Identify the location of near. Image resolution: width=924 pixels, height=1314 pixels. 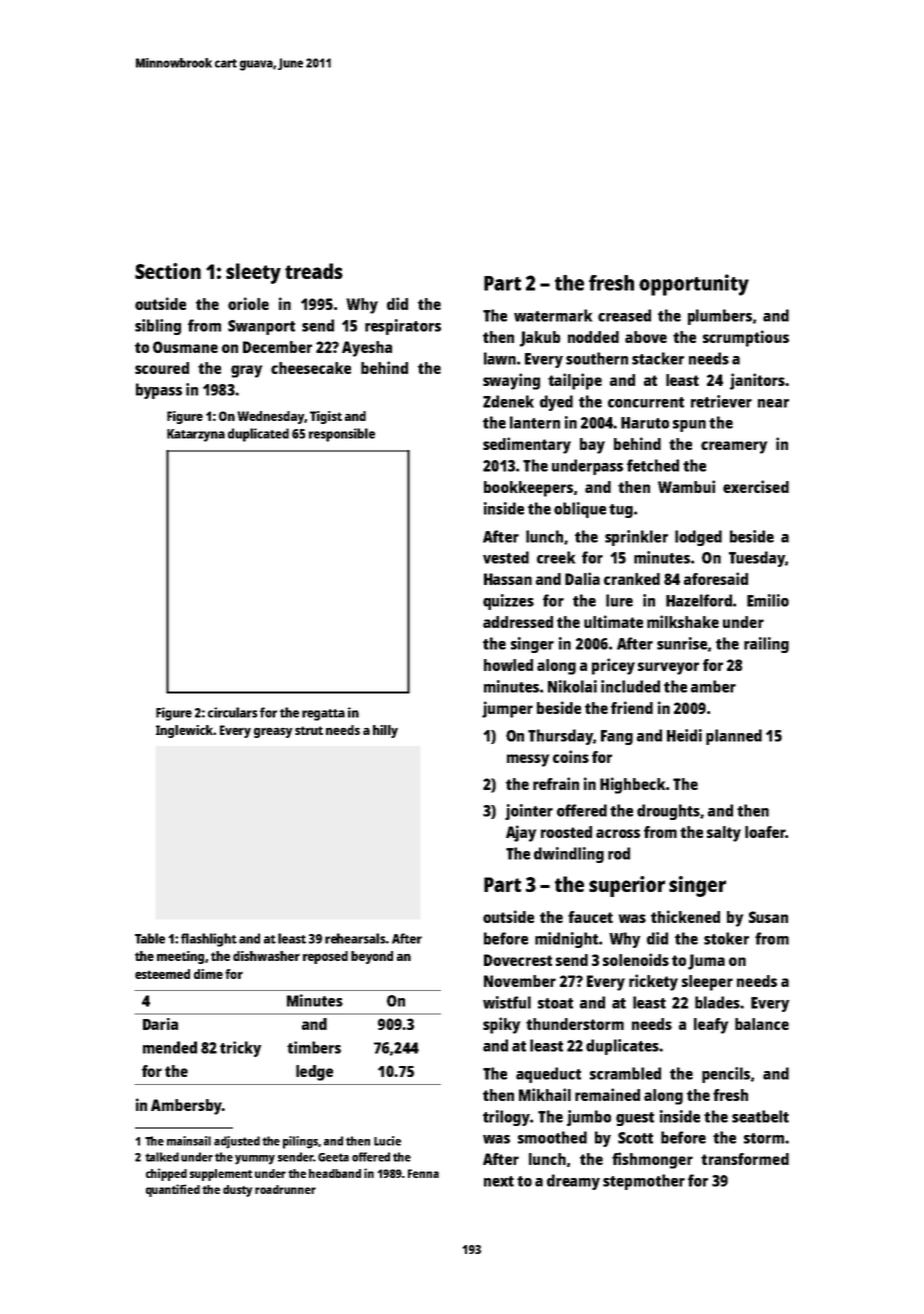
(773, 403).
